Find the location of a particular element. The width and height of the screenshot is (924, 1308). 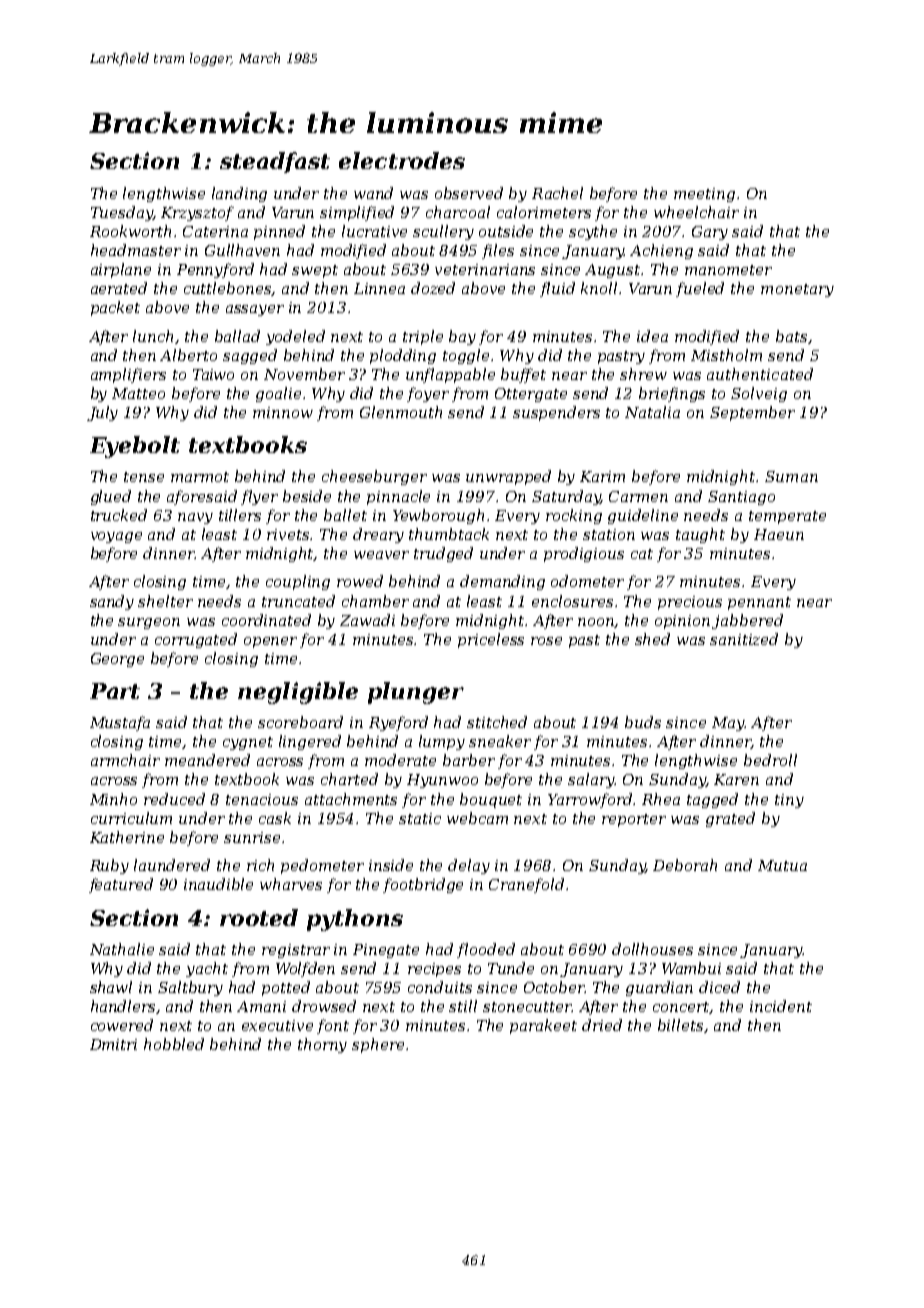

wand is located at coordinates (373, 193).
